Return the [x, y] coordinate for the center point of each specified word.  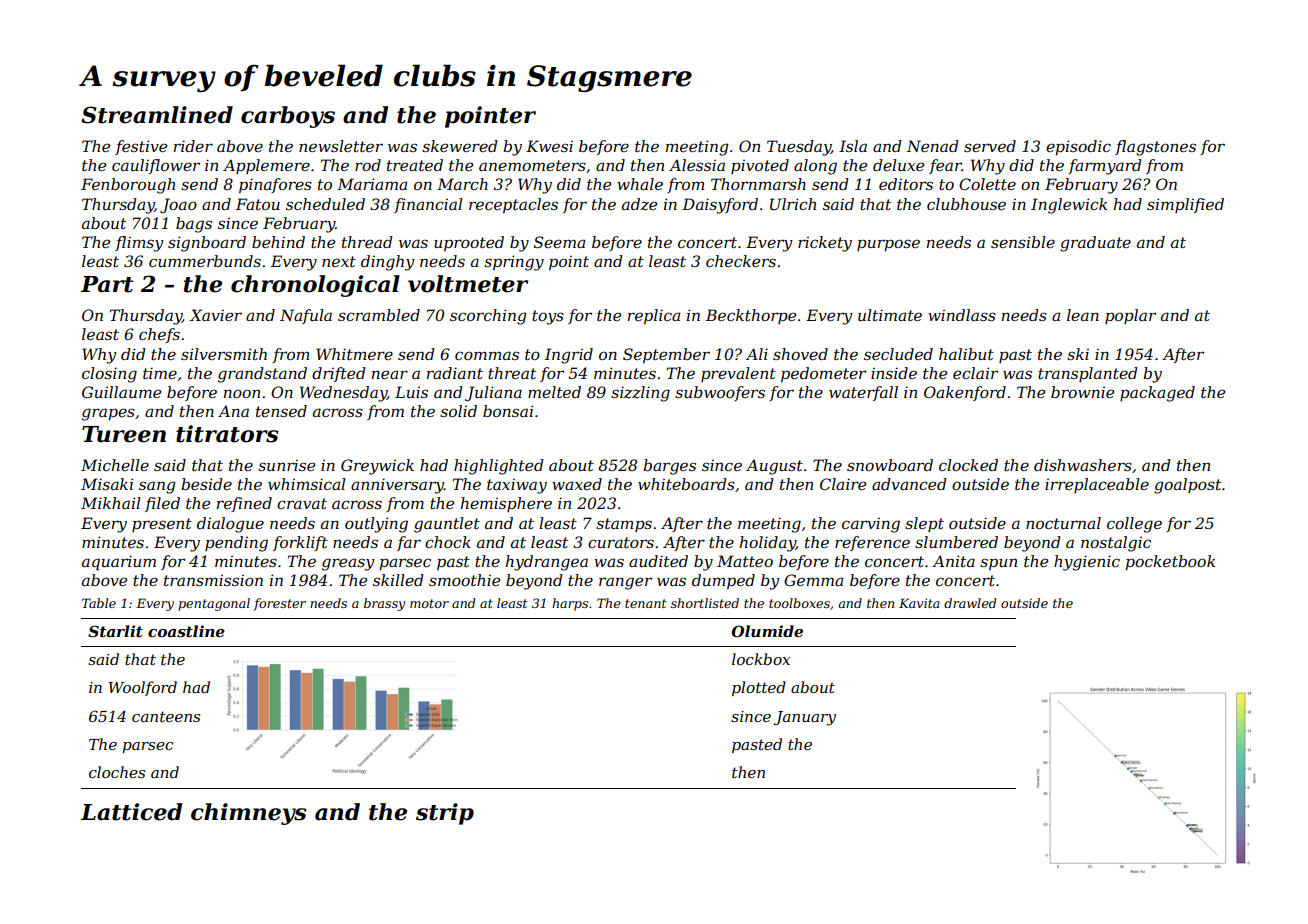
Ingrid [569, 356]
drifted [339, 374]
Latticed [131, 812]
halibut [966, 354]
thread [367, 242]
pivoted [760, 166]
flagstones [1155, 148]
